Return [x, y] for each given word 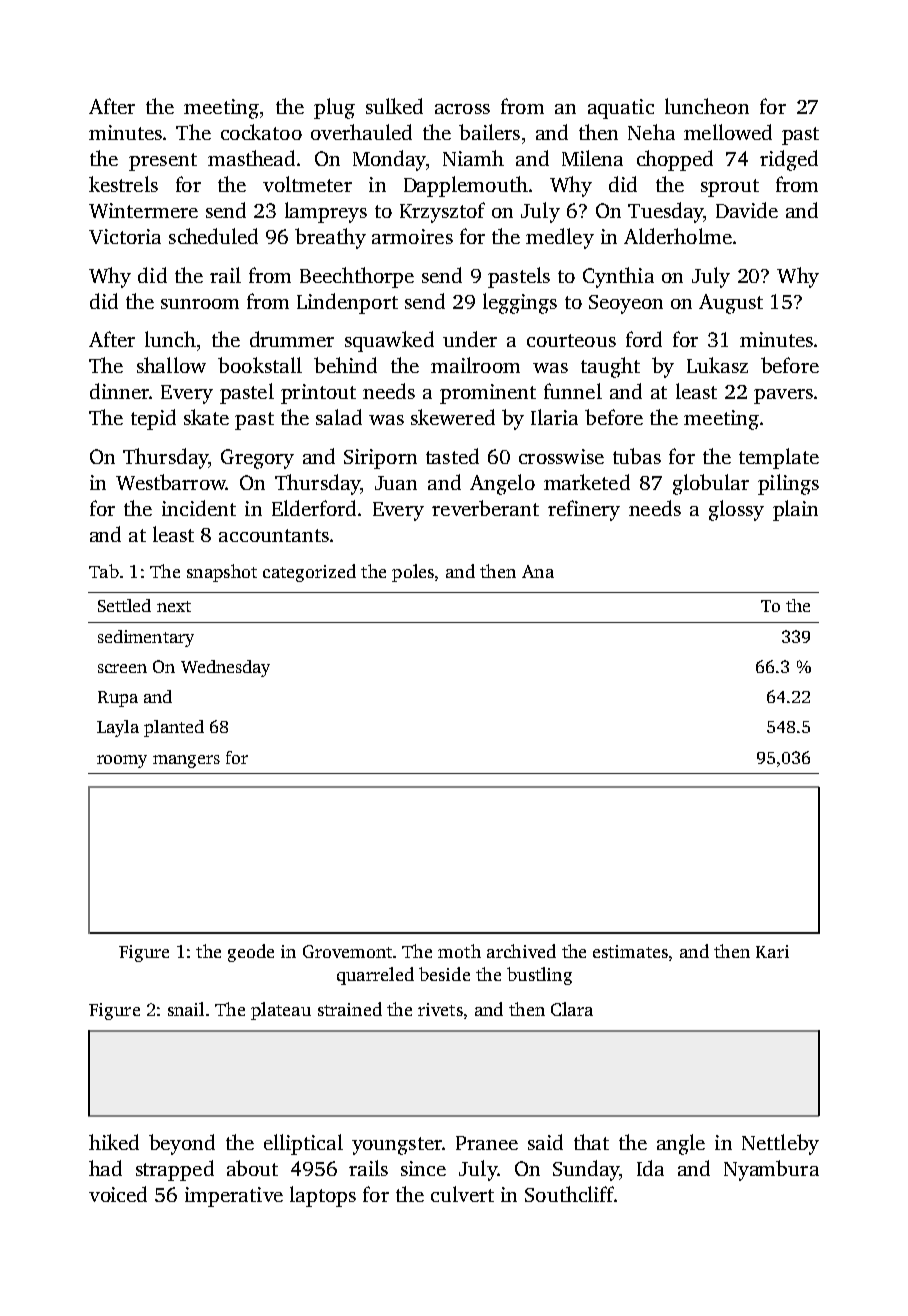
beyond [182, 1144]
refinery [584, 510]
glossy [736, 510]
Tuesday [665, 212]
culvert [462, 1194]
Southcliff [570, 1194]
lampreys [326, 212]
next [174, 606]
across [462, 109]
